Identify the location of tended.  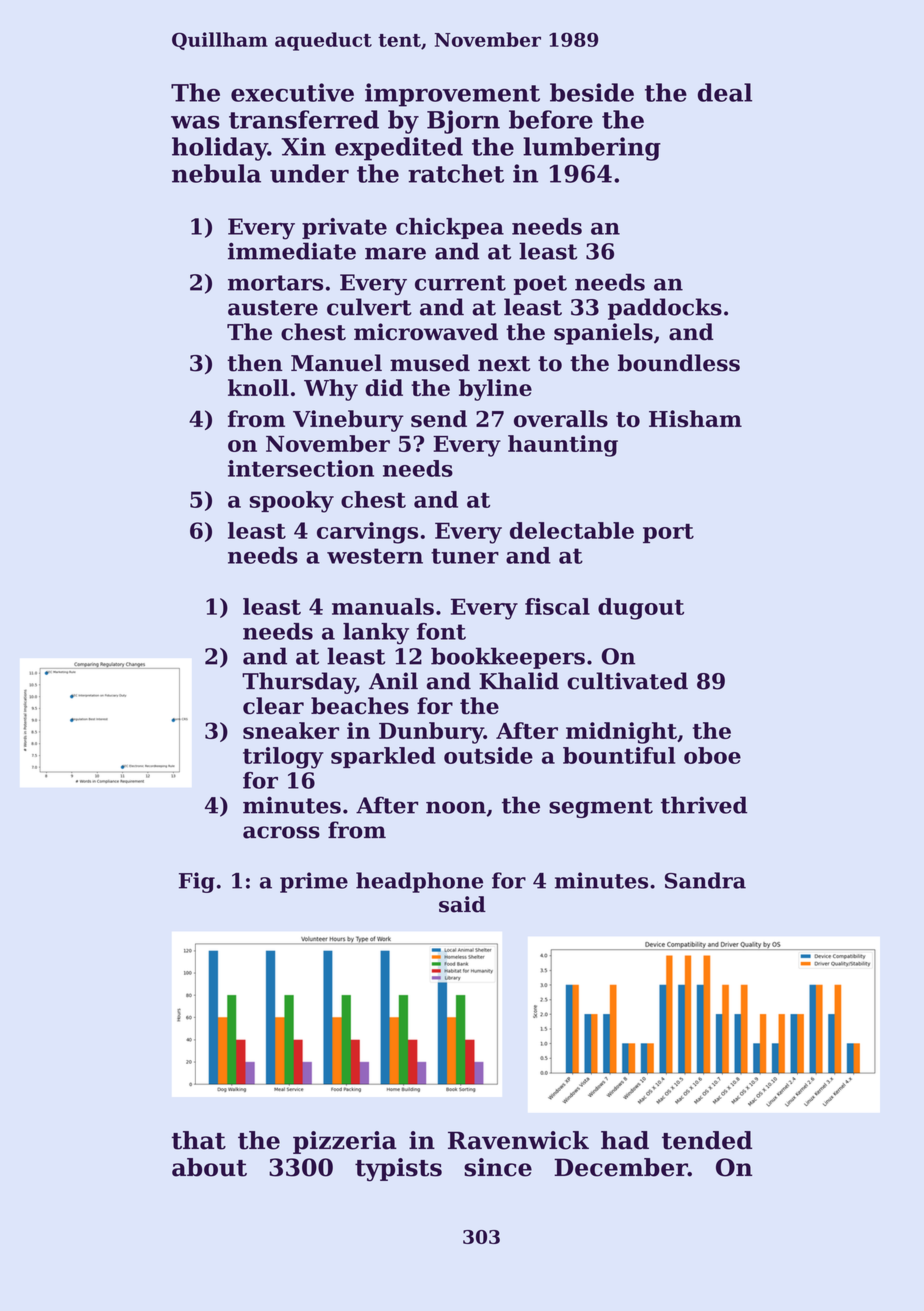
(707, 1140).
